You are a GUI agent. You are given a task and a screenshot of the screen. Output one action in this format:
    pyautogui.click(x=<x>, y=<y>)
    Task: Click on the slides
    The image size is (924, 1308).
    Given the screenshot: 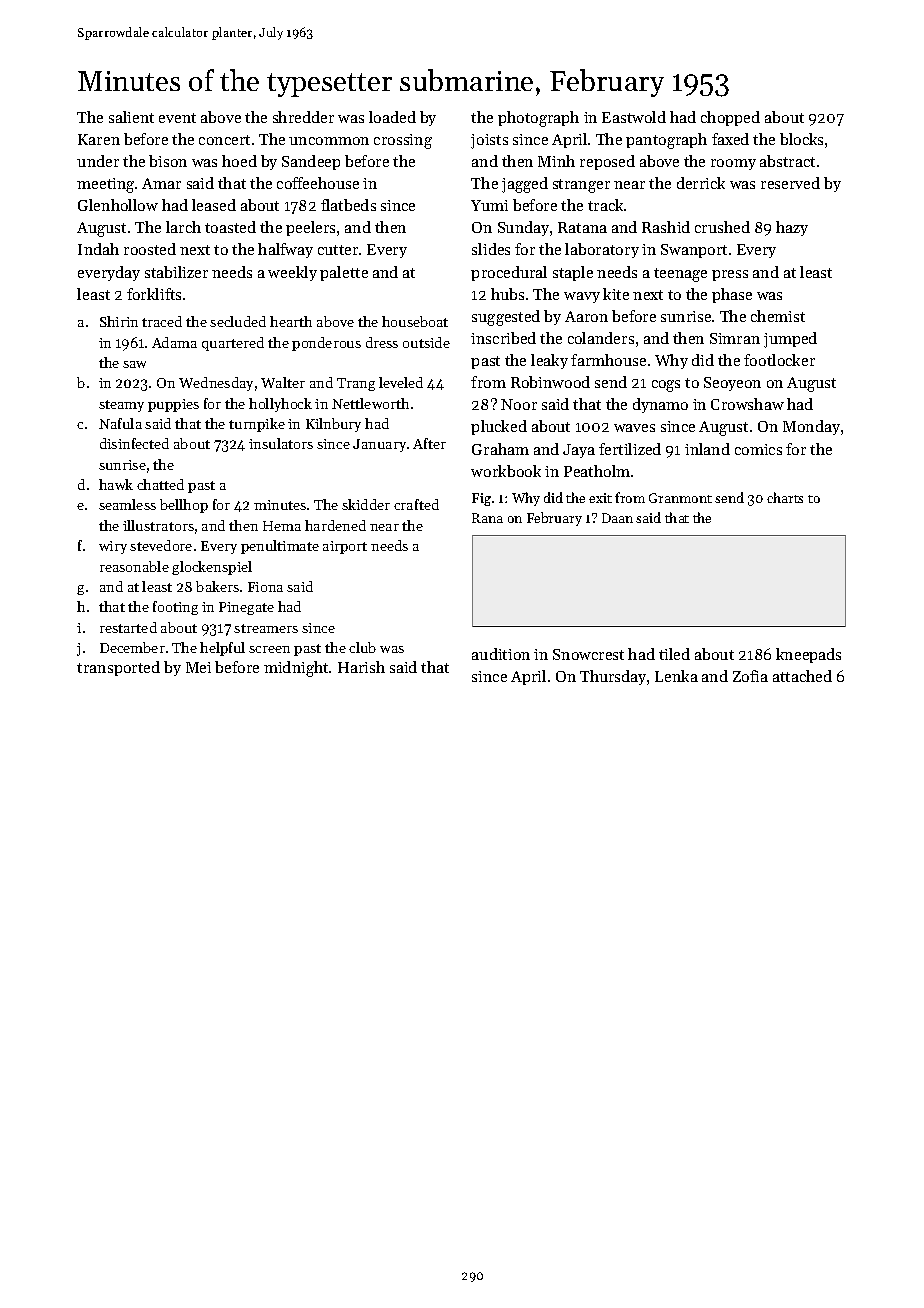 What is the action you would take?
    pyautogui.click(x=491, y=249)
